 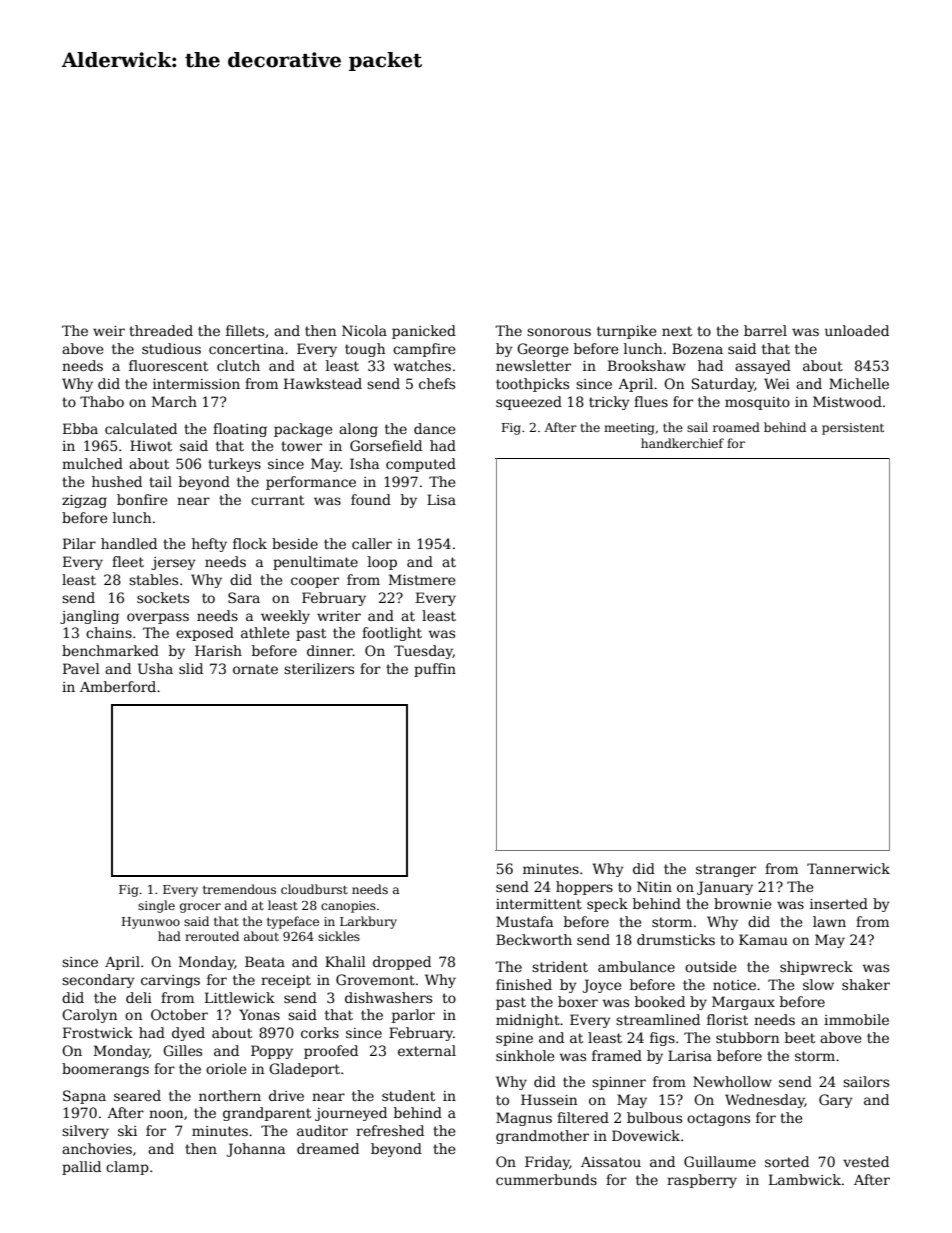 I want to click on puffin, so click(x=435, y=670).
